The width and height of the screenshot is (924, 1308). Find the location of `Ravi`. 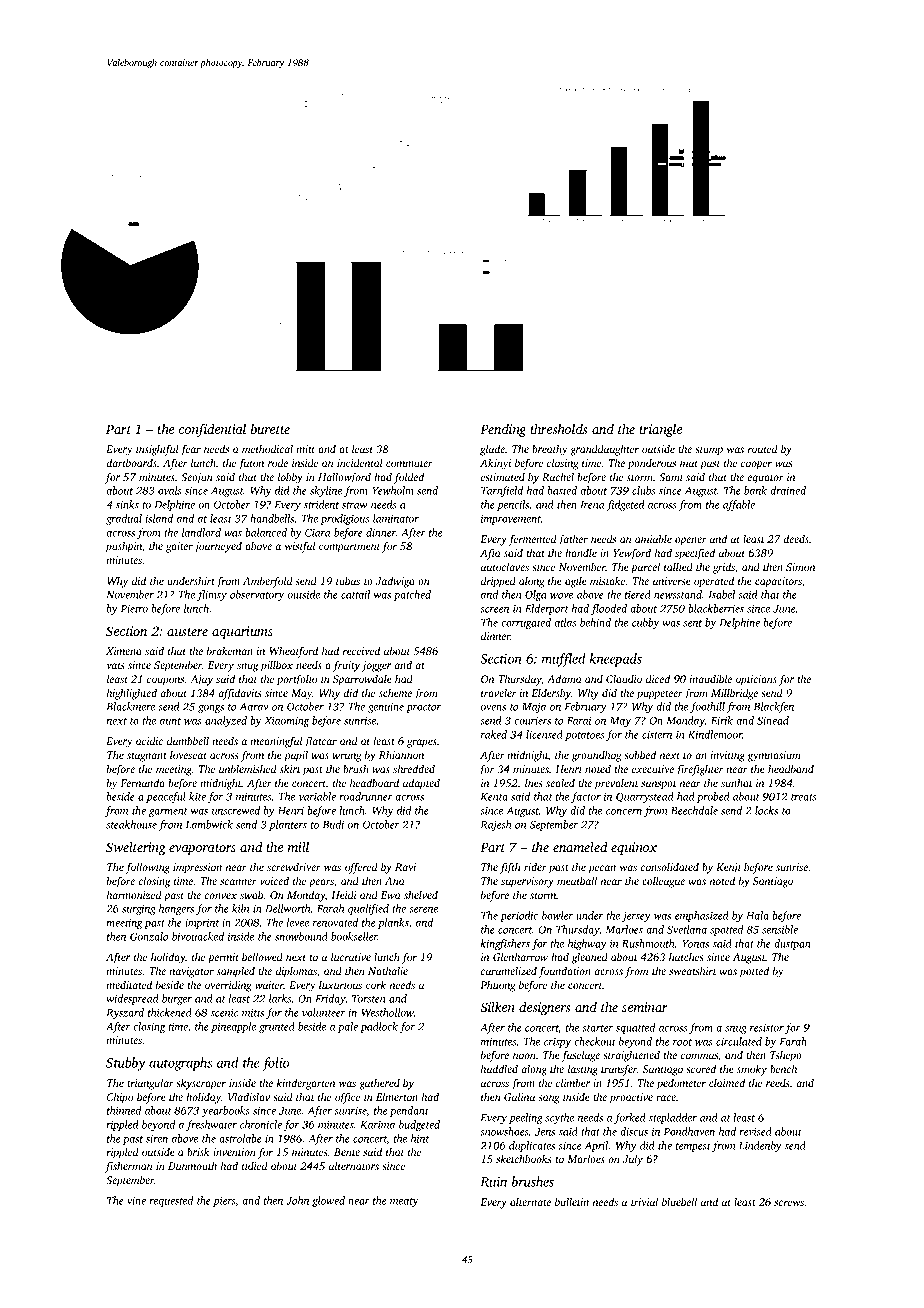

Ravi is located at coordinates (405, 867).
